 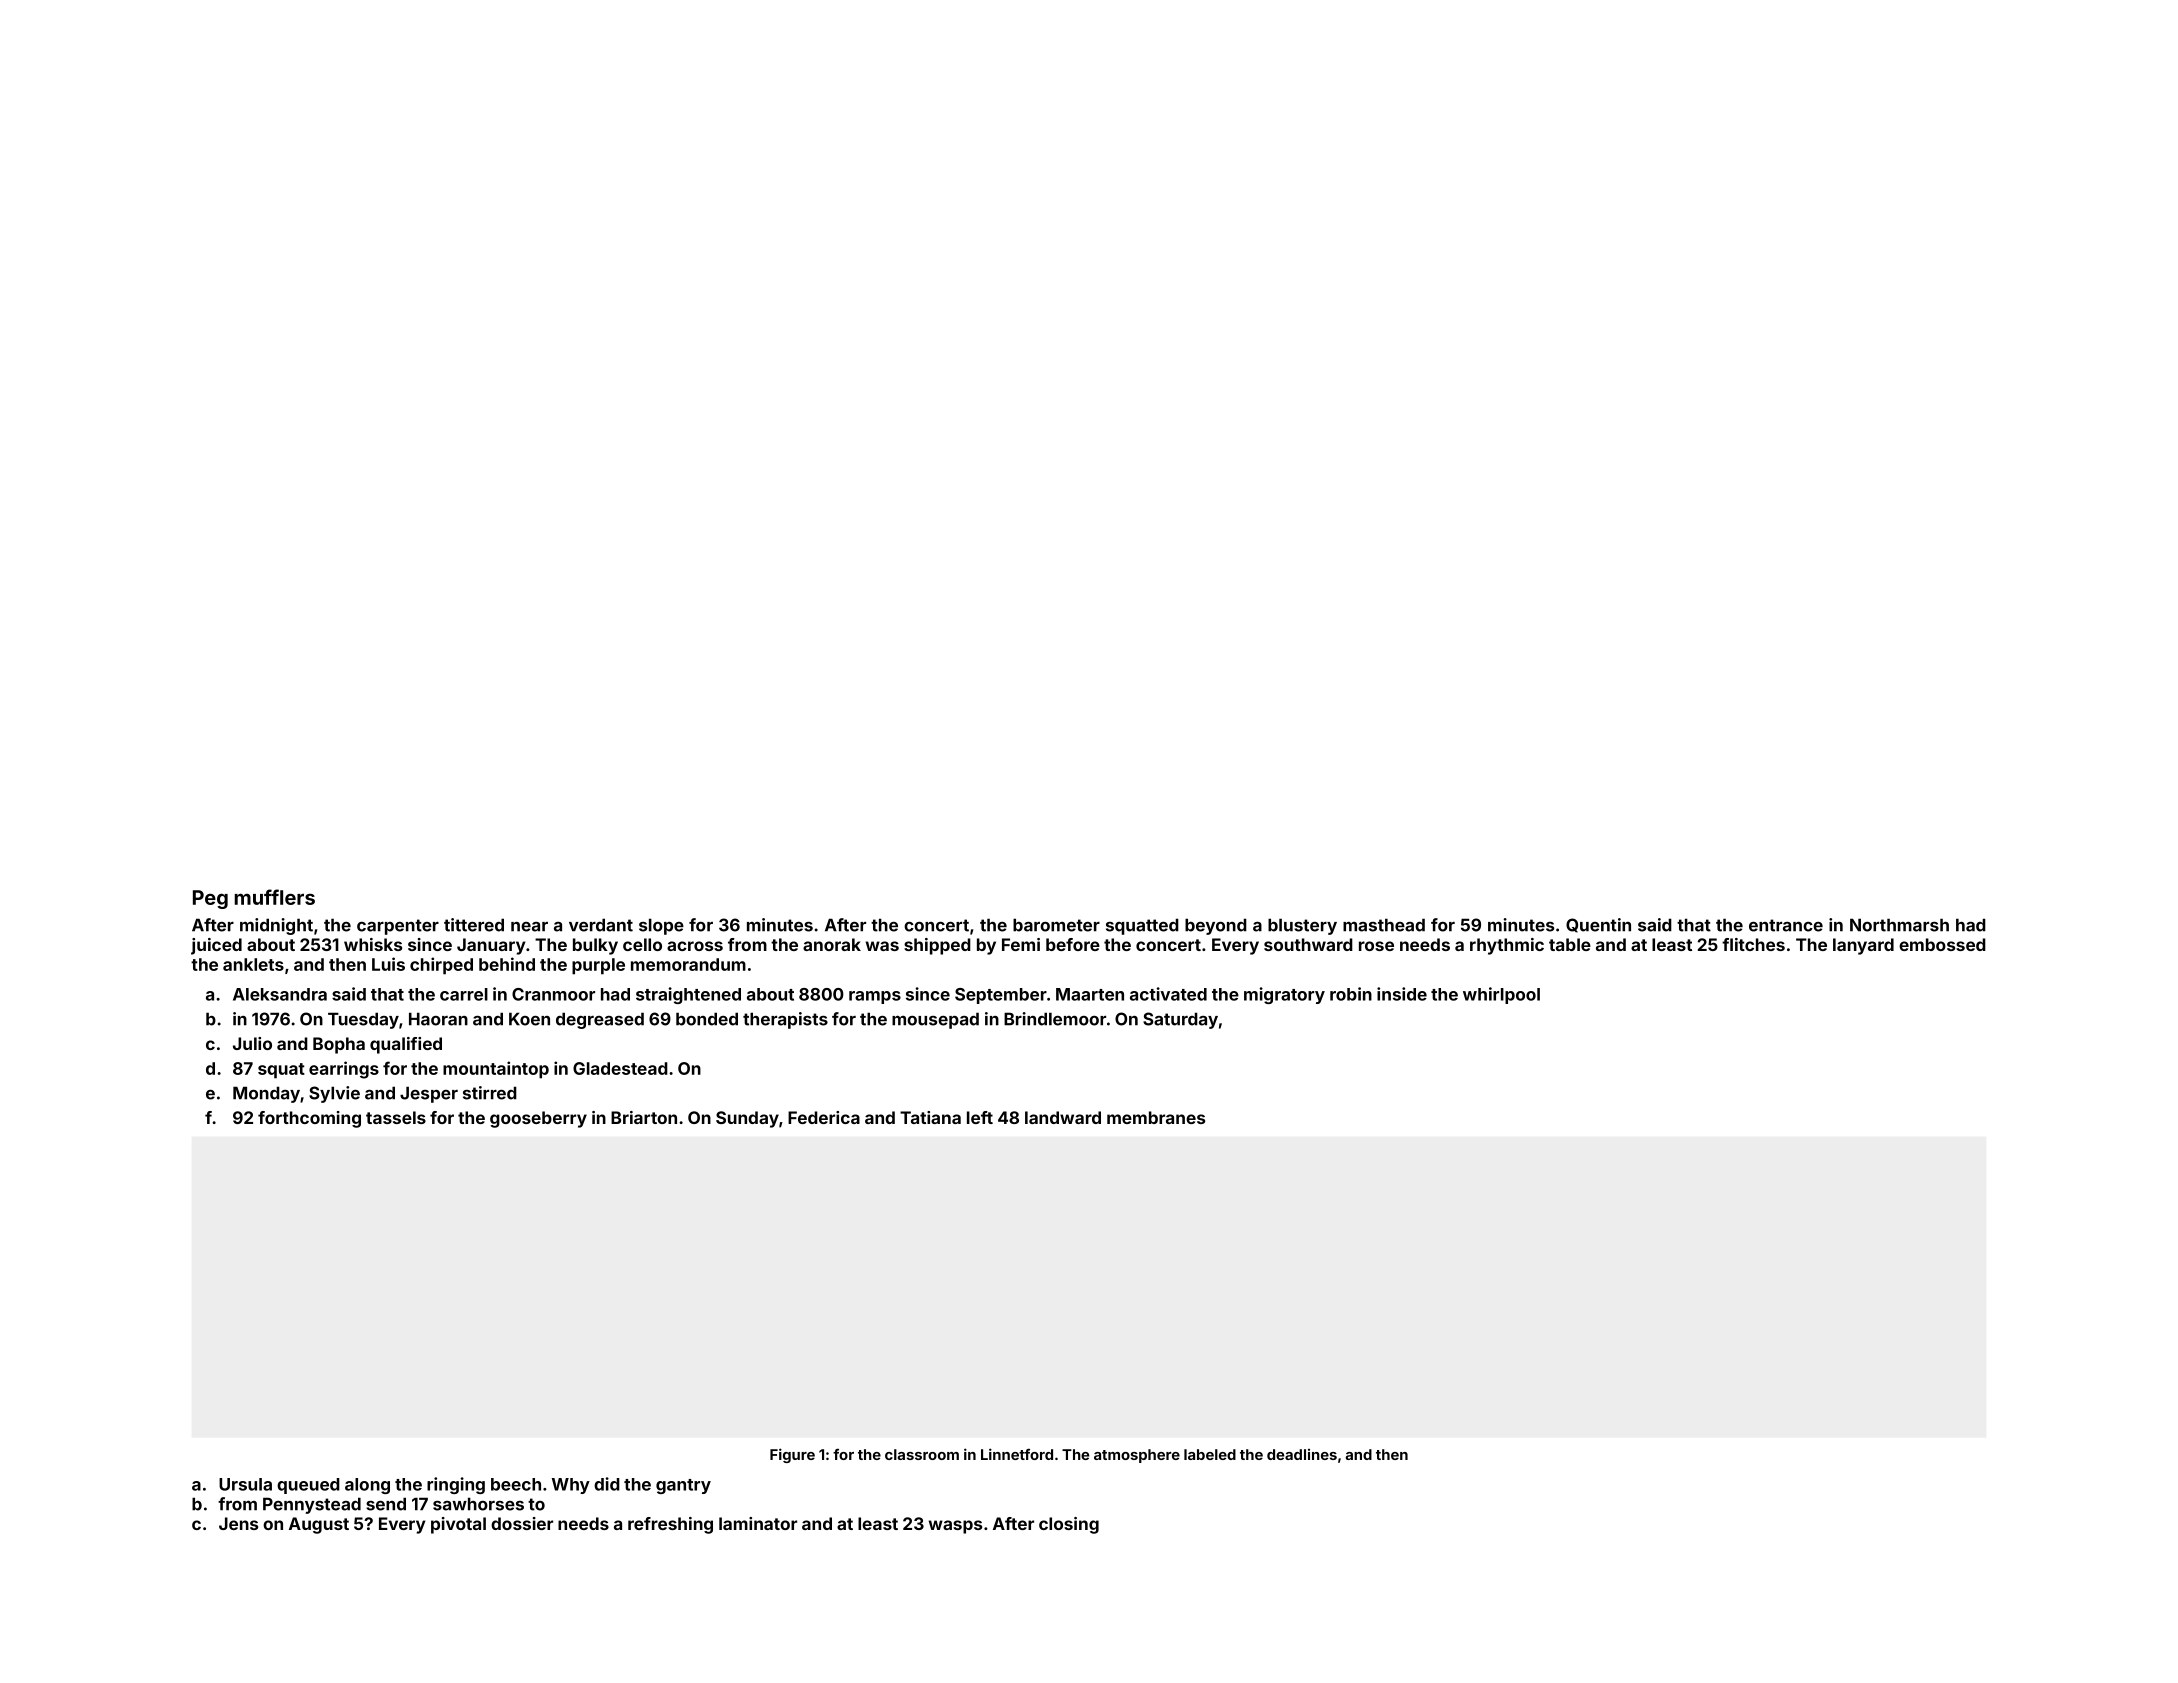 I want to click on mufflers, so click(x=274, y=897).
